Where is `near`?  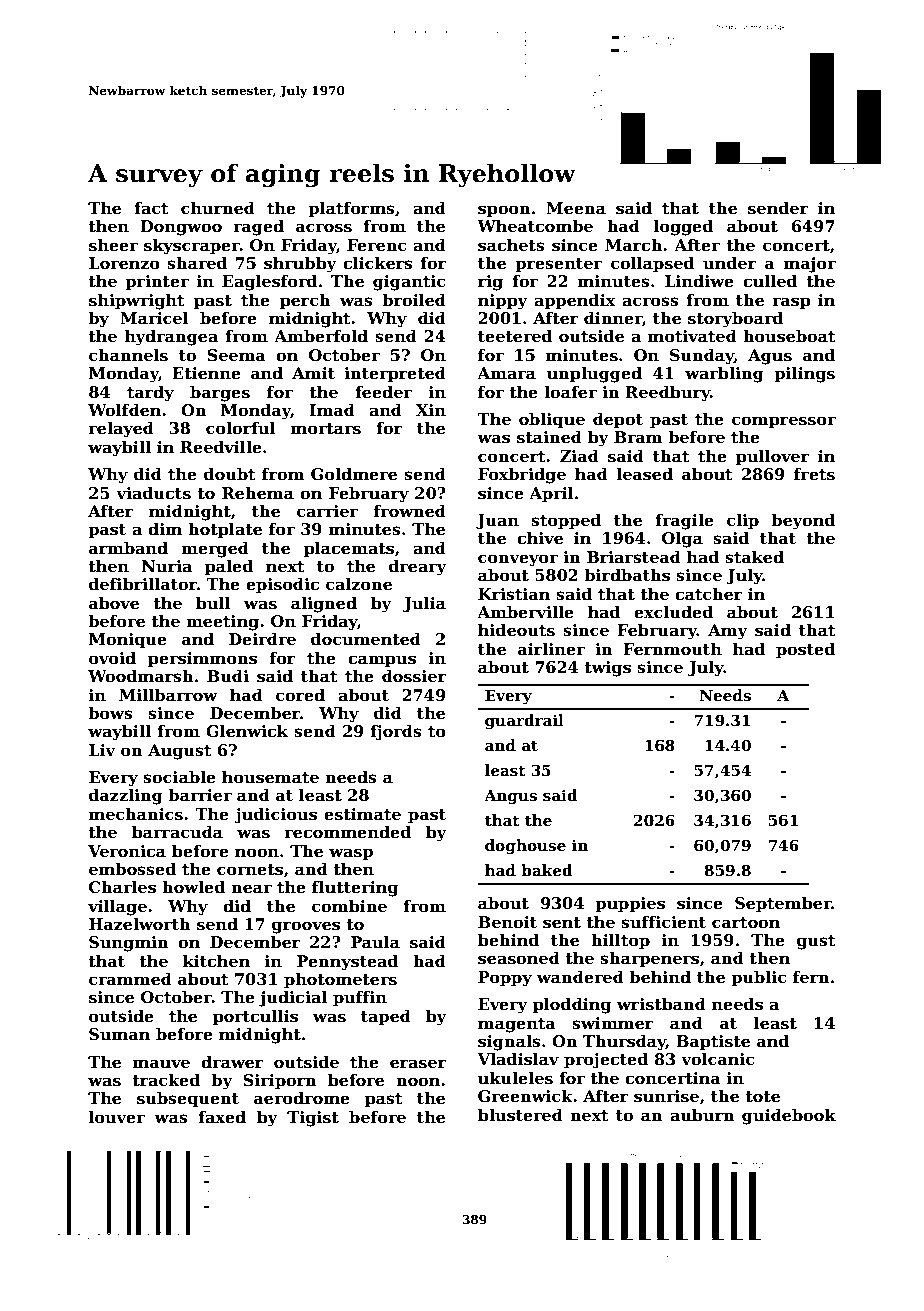 near is located at coordinates (251, 889).
